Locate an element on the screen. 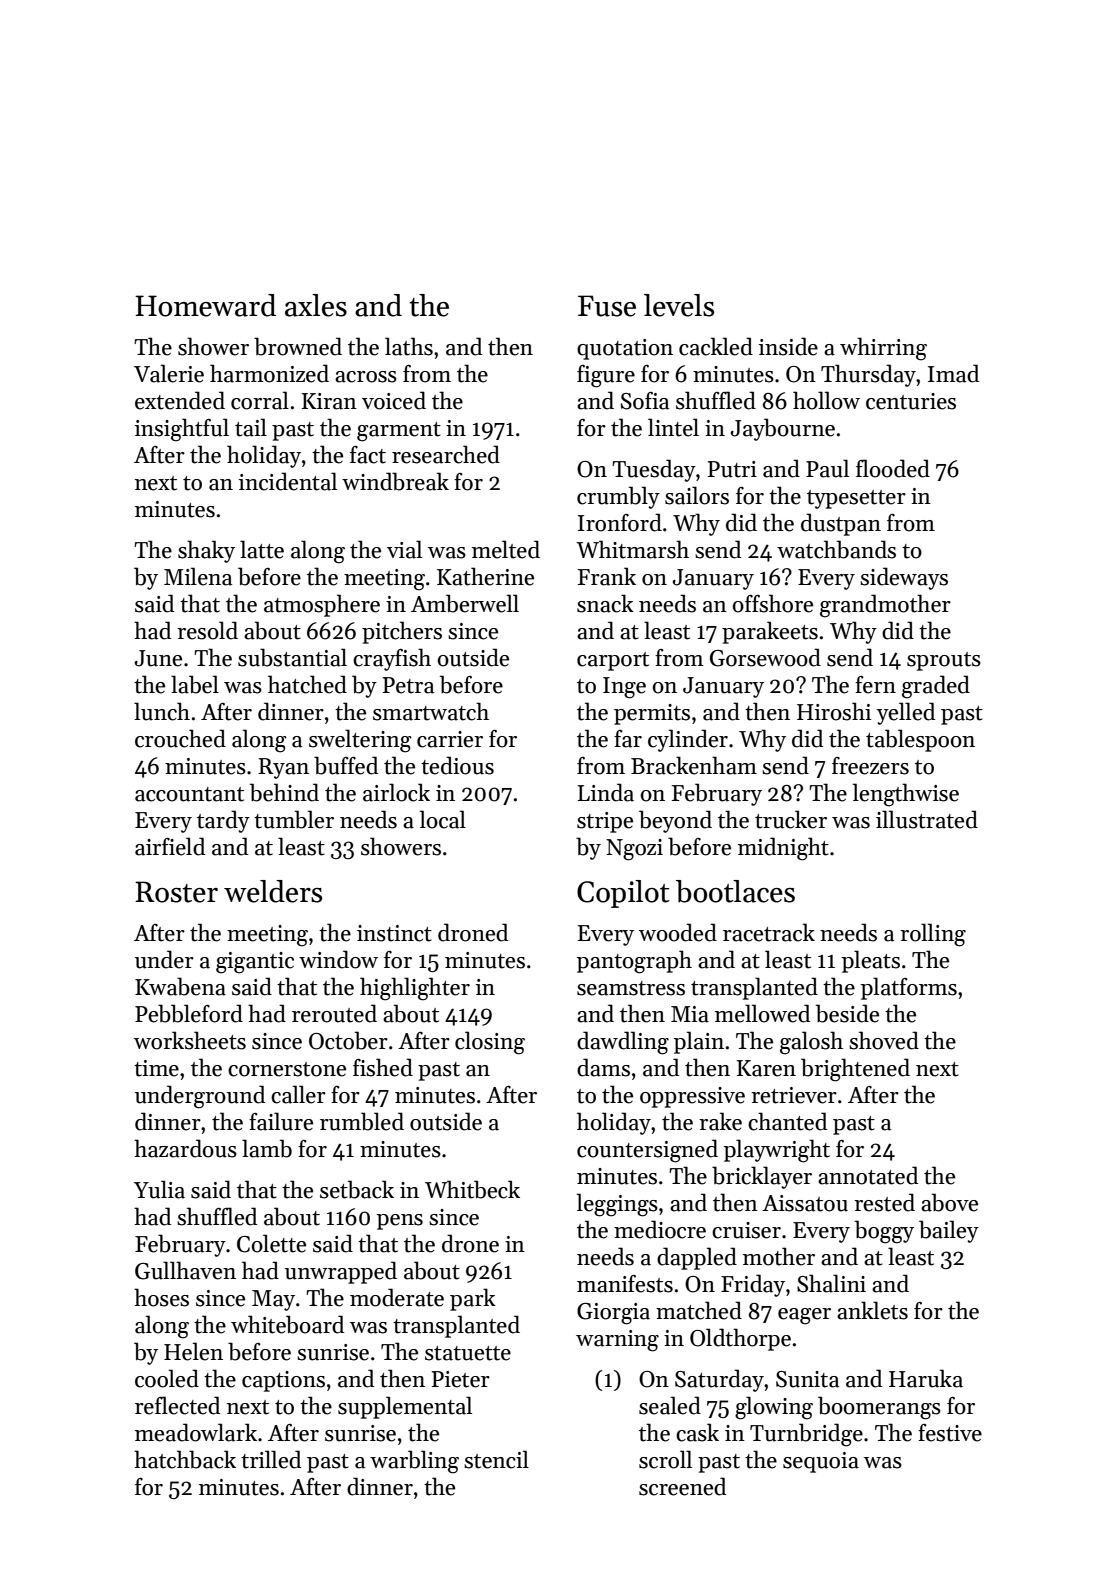 The image size is (1118, 1581). cooled is located at coordinates (167, 1378).
